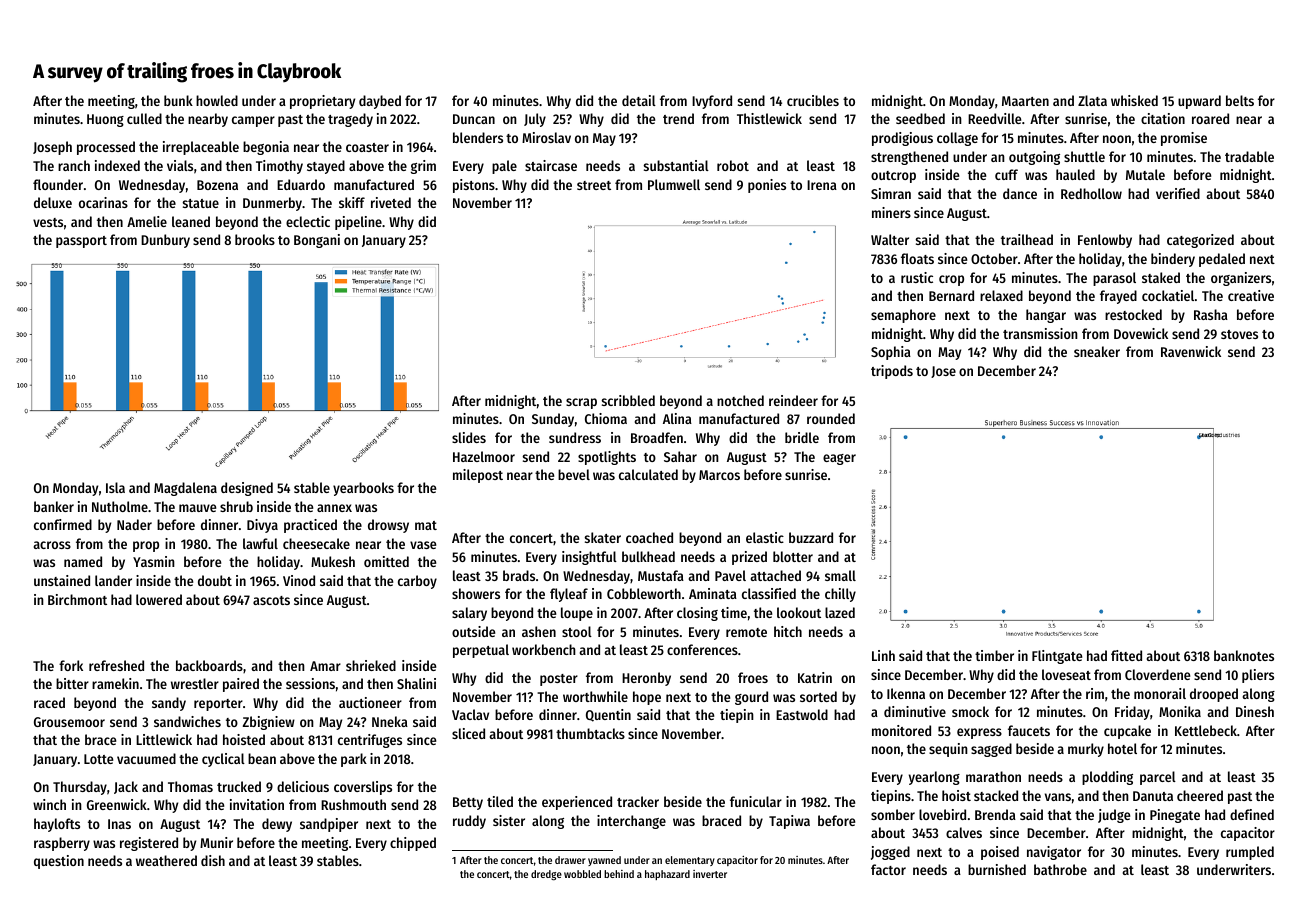 This screenshot has height=924, width=1308. I want to click on belts, so click(1240, 100).
